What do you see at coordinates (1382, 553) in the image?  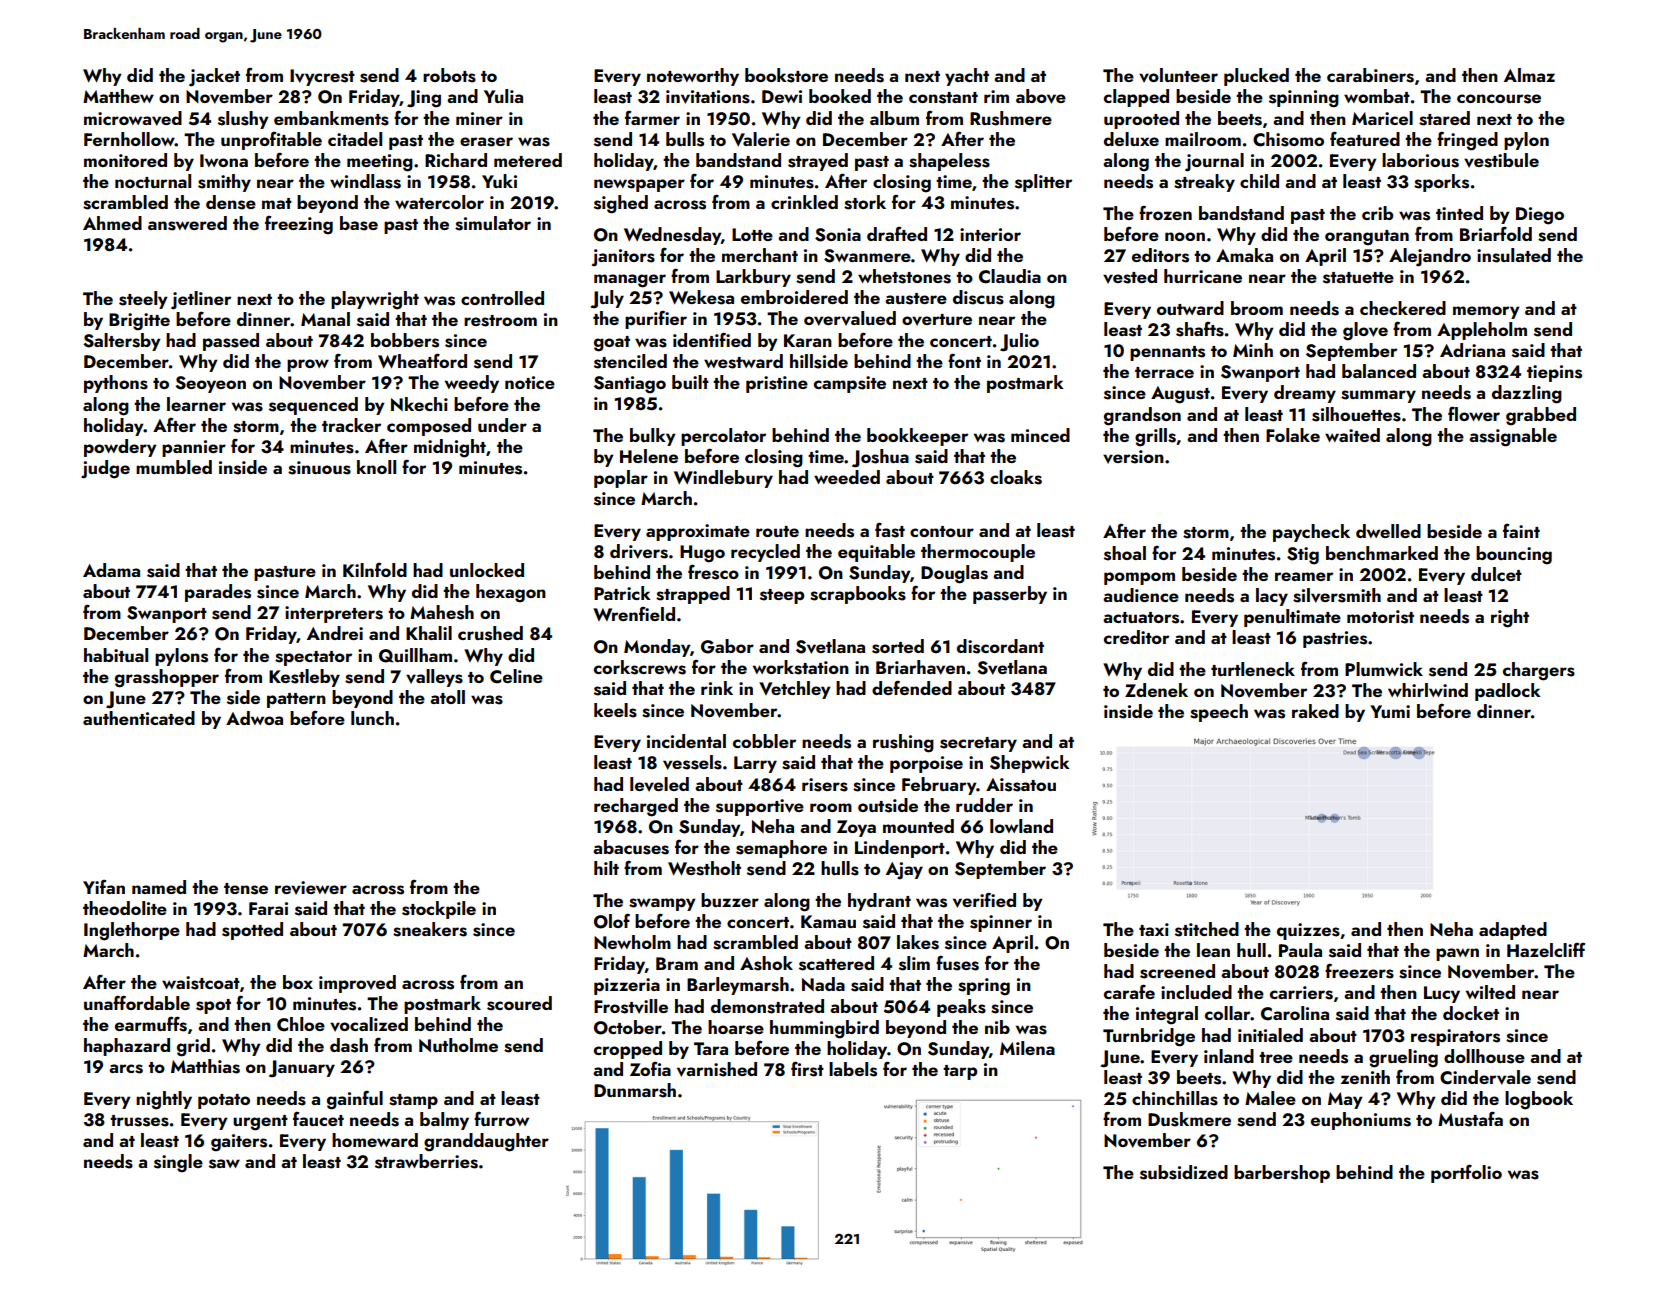 I see `benchmarked` at bounding box center [1382, 553].
